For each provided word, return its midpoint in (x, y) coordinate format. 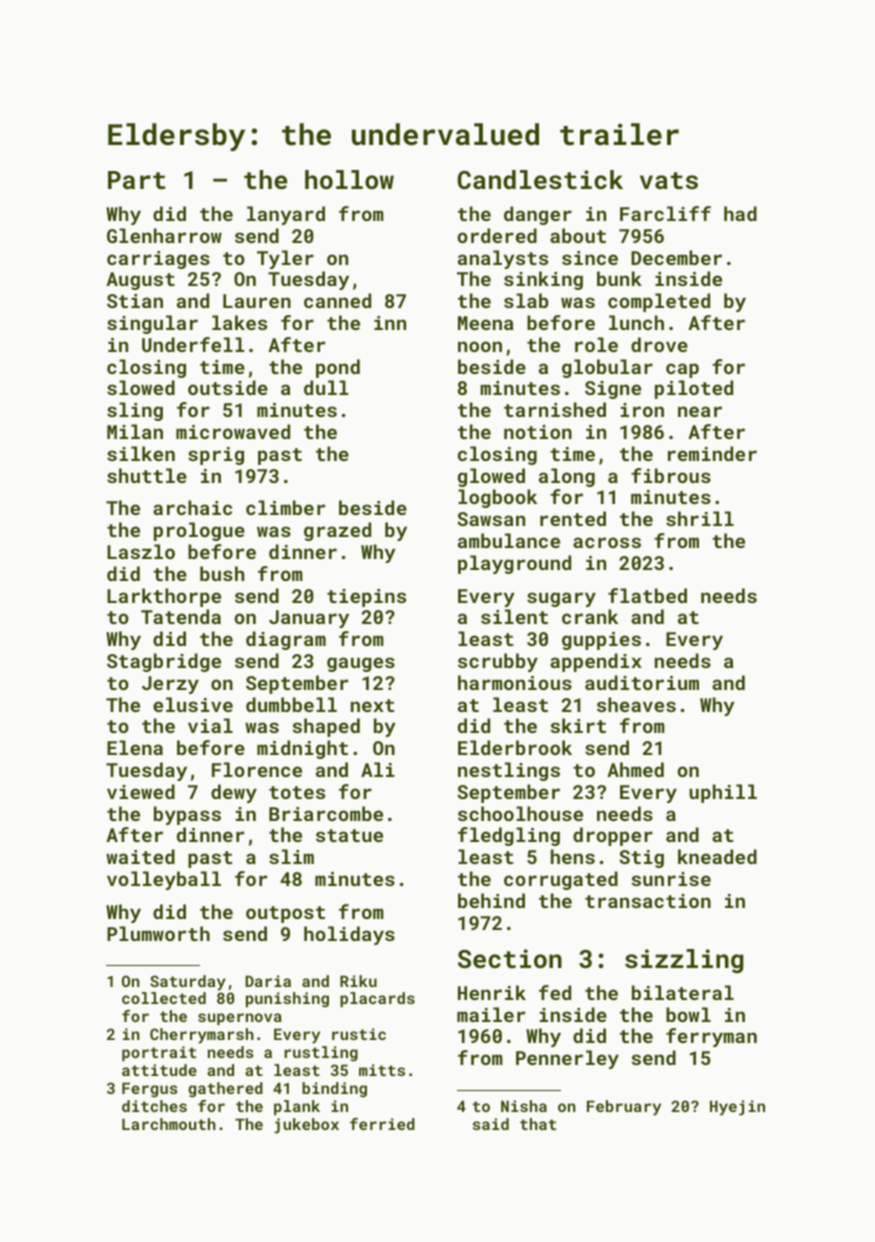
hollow (349, 179)
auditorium (642, 682)
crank (590, 616)
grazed (337, 531)
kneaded (717, 856)
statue (349, 835)
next (372, 705)
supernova (240, 1019)
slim (291, 856)
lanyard (286, 215)
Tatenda (181, 616)
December (676, 257)
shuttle (147, 475)
